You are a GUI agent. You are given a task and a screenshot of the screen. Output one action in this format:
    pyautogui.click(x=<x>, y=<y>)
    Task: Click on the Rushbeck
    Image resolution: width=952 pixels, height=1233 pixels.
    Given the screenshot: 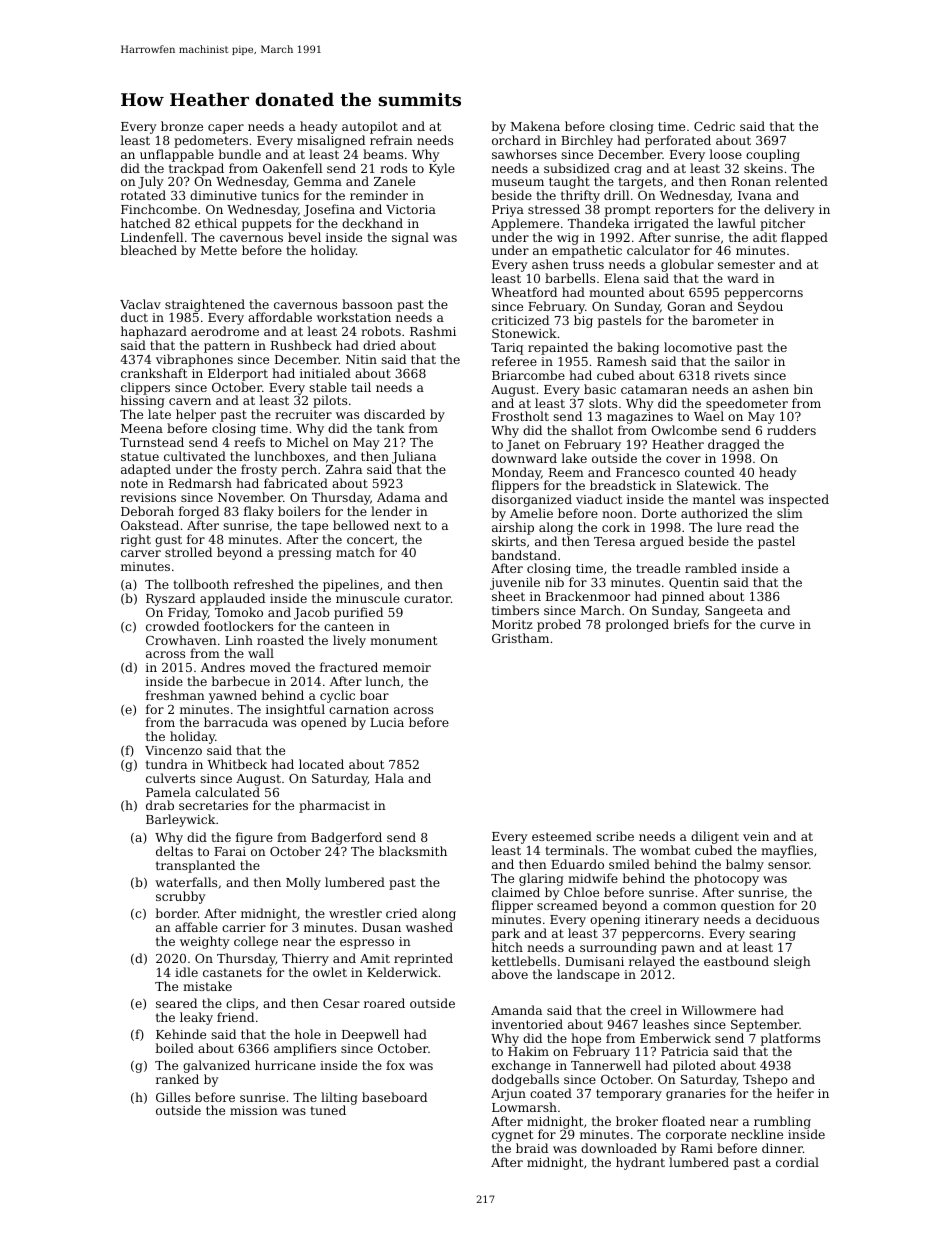 What is the action you would take?
    pyautogui.click(x=301, y=345)
